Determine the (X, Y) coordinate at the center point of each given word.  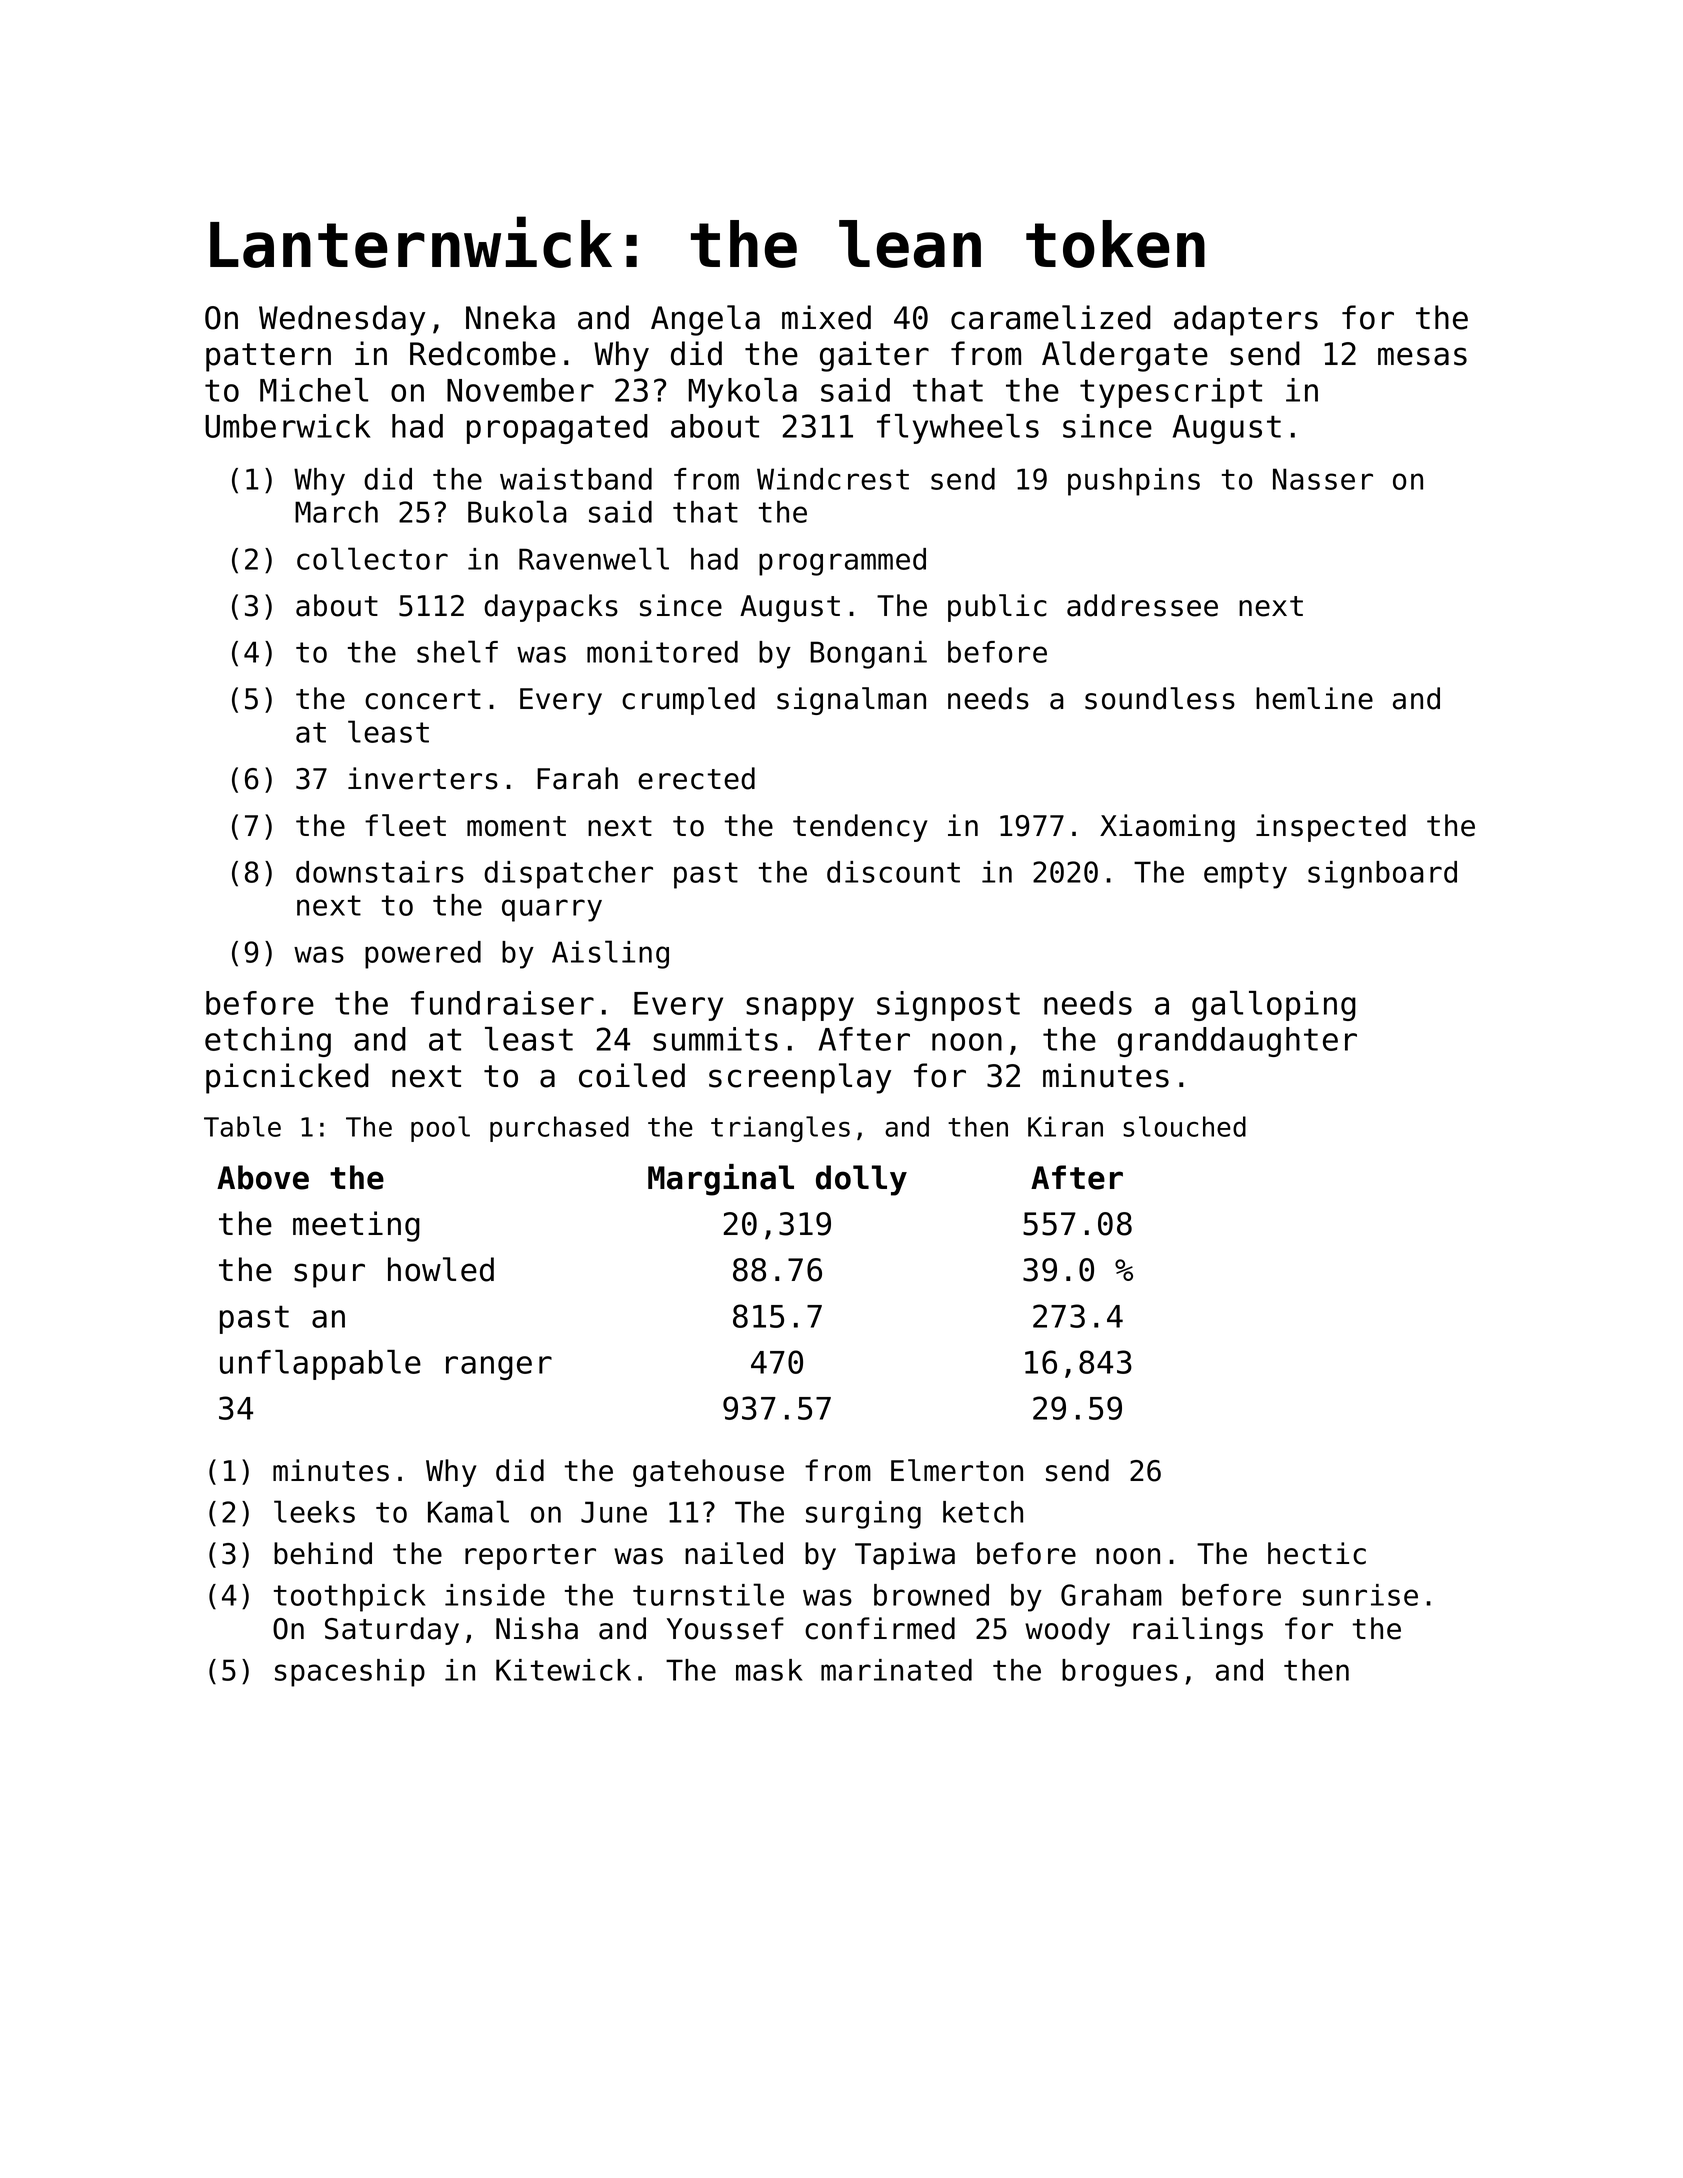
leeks (314, 1511)
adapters (1246, 320)
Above (263, 1177)
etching (268, 1042)
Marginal (721, 1180)
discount (893, 872)
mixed (826, 317)
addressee (1142, 605)
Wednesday (342, 320)
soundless (1160, 698)
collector (372, 558)
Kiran (1065, 1126)
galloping (1274, 1006)
